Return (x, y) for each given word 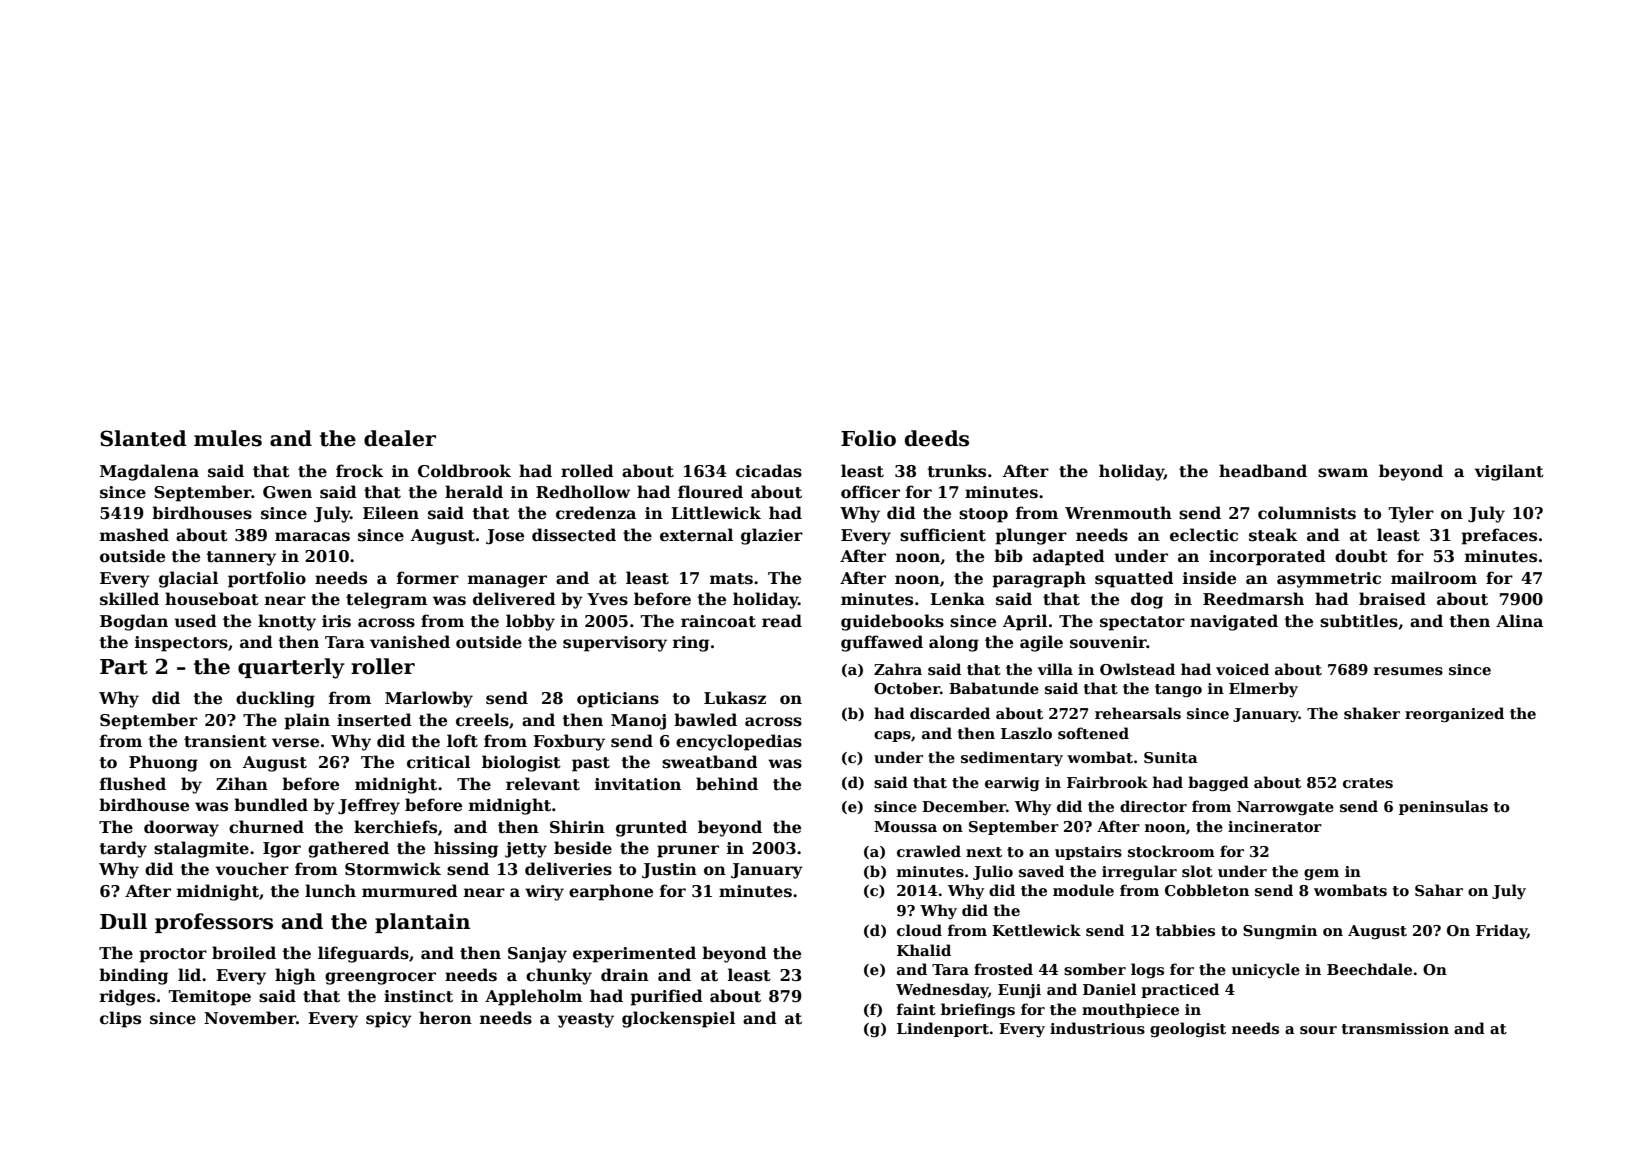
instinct (418, 996)
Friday (1501, 931)
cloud (919, 930)
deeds (937, 438)
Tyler (1411, 514)
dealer (400, 438)
